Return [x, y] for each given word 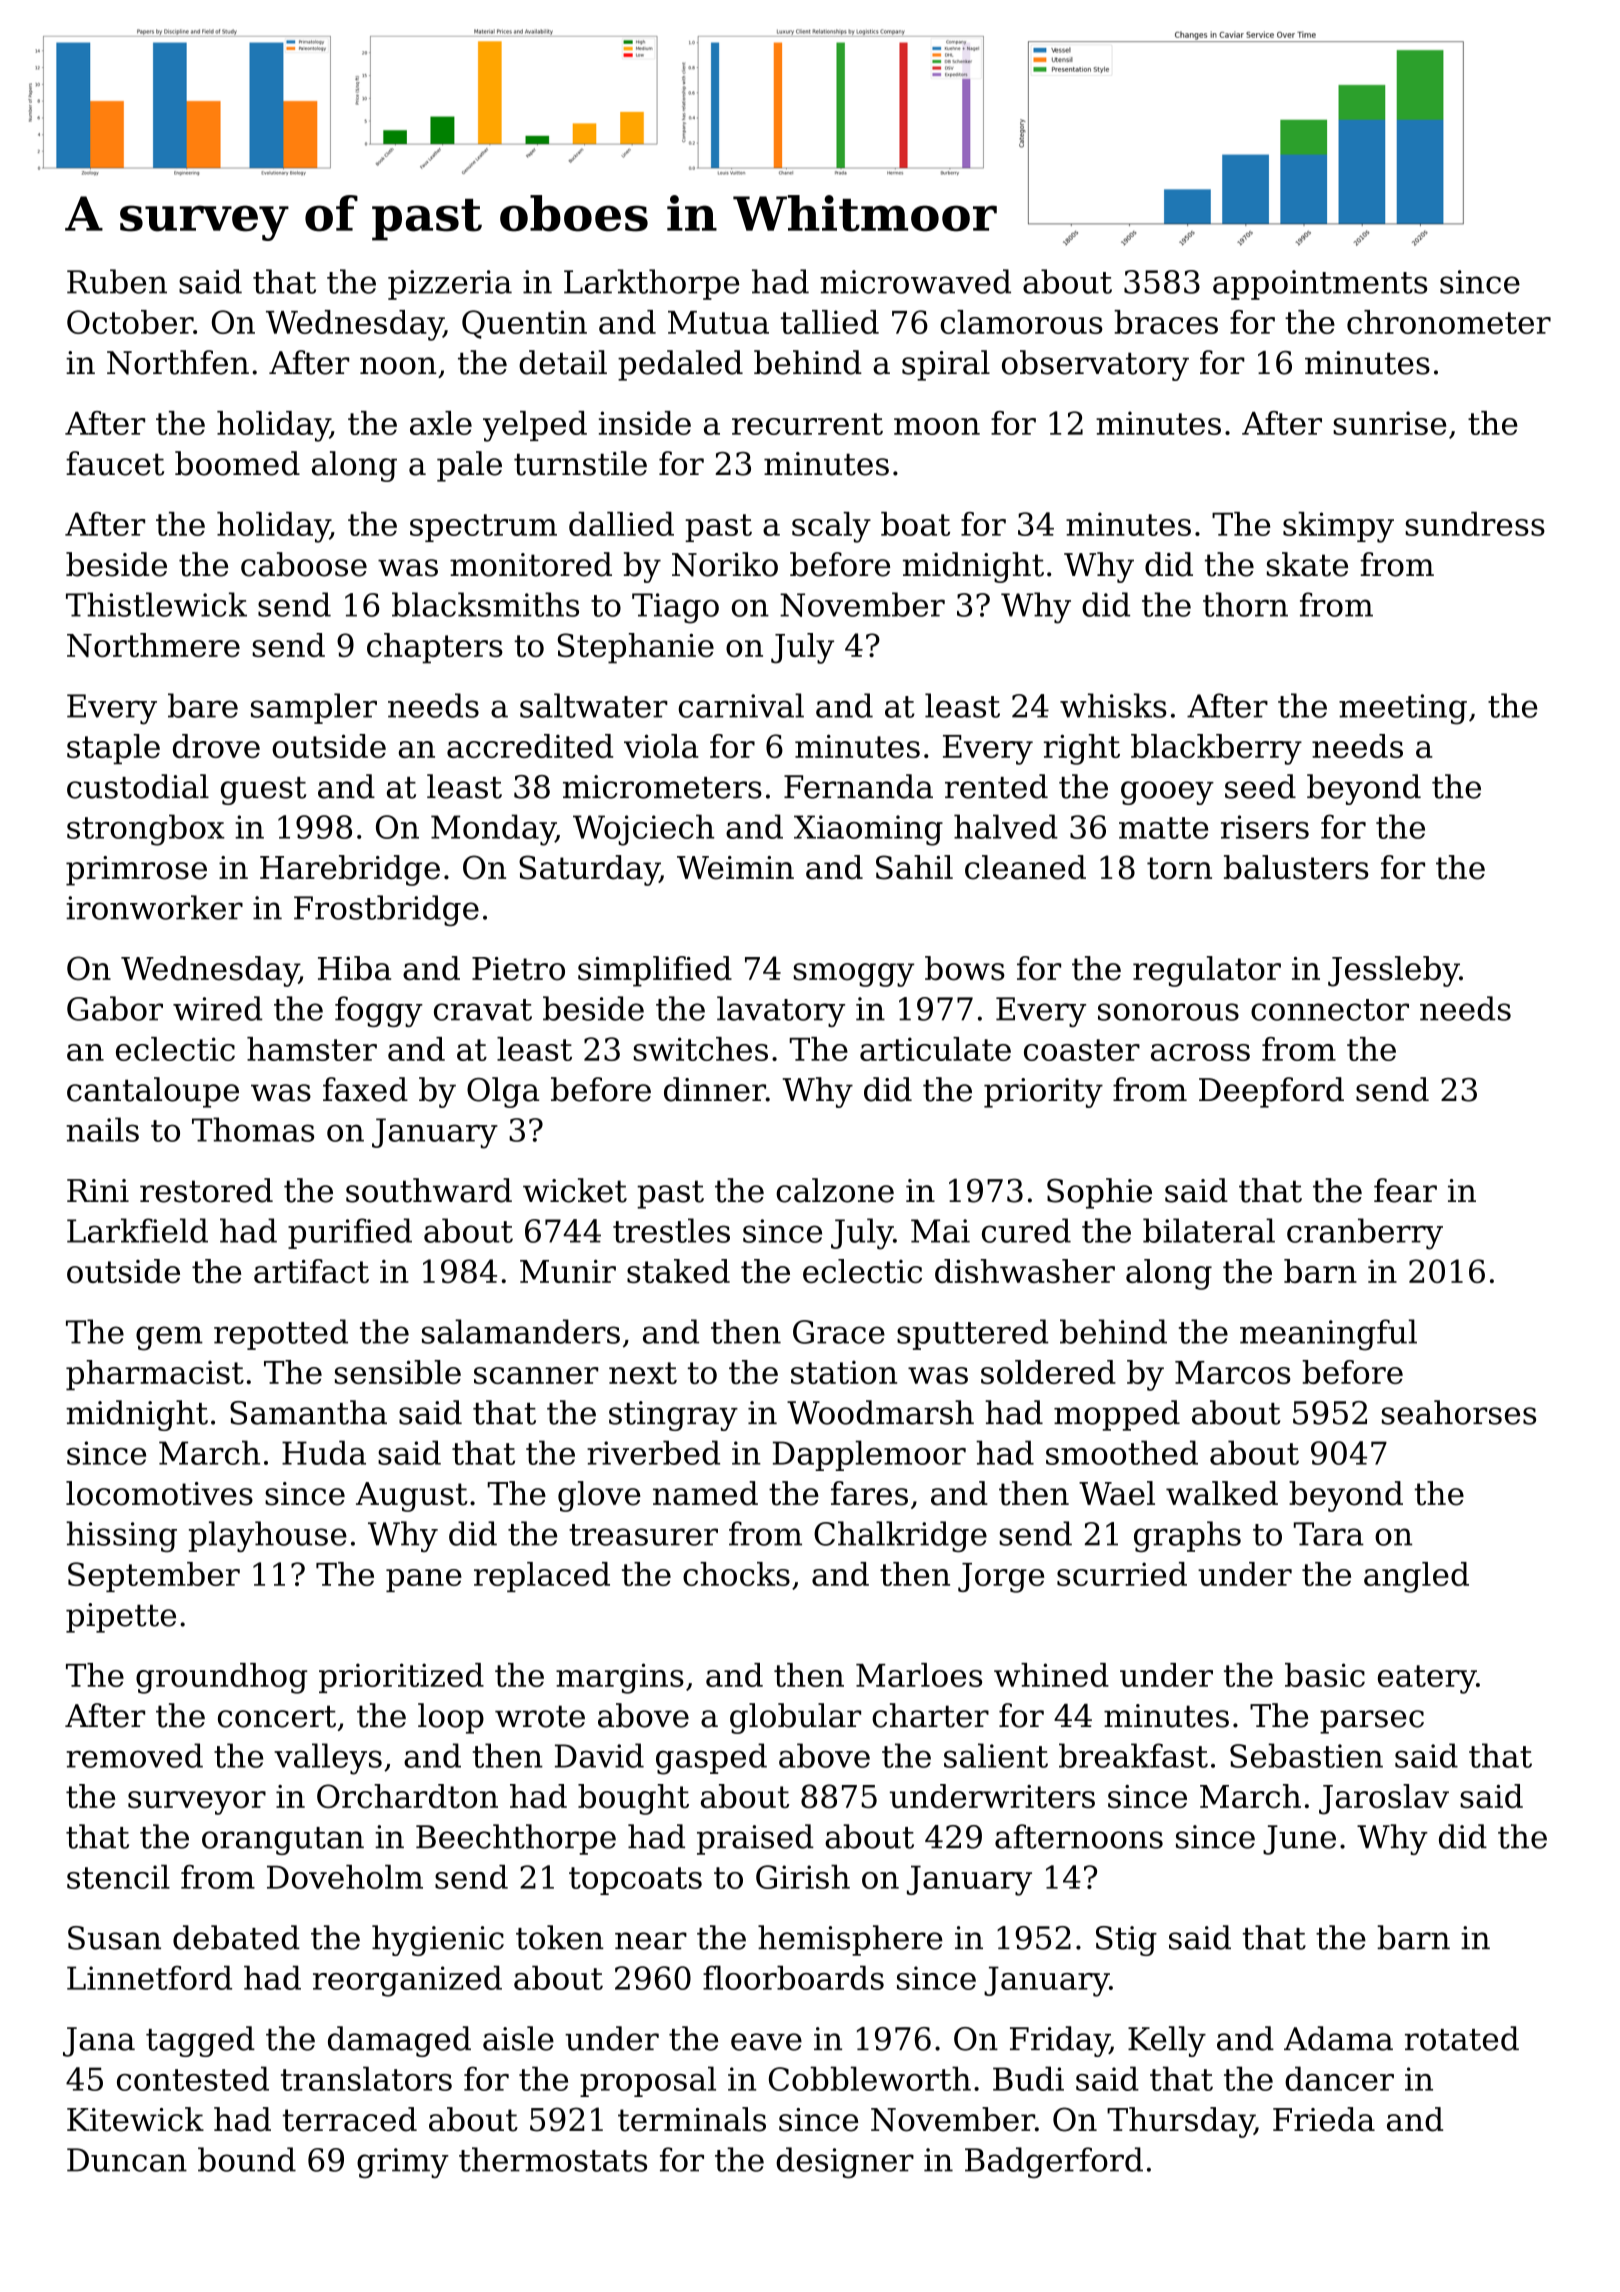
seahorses [1459, 1412]
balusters [1296, 867]
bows [965, 968]
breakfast [1133, 1755]
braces [1166, 322]
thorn [1245, 604]
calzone [835, 1190]
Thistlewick [156, 604]
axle [441, 423]
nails [102, 1129]
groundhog [222, 1678]
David [599, 1755]
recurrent [807, 424]
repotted [281, 1334]
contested [193, 2078]
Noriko [725, 564]
